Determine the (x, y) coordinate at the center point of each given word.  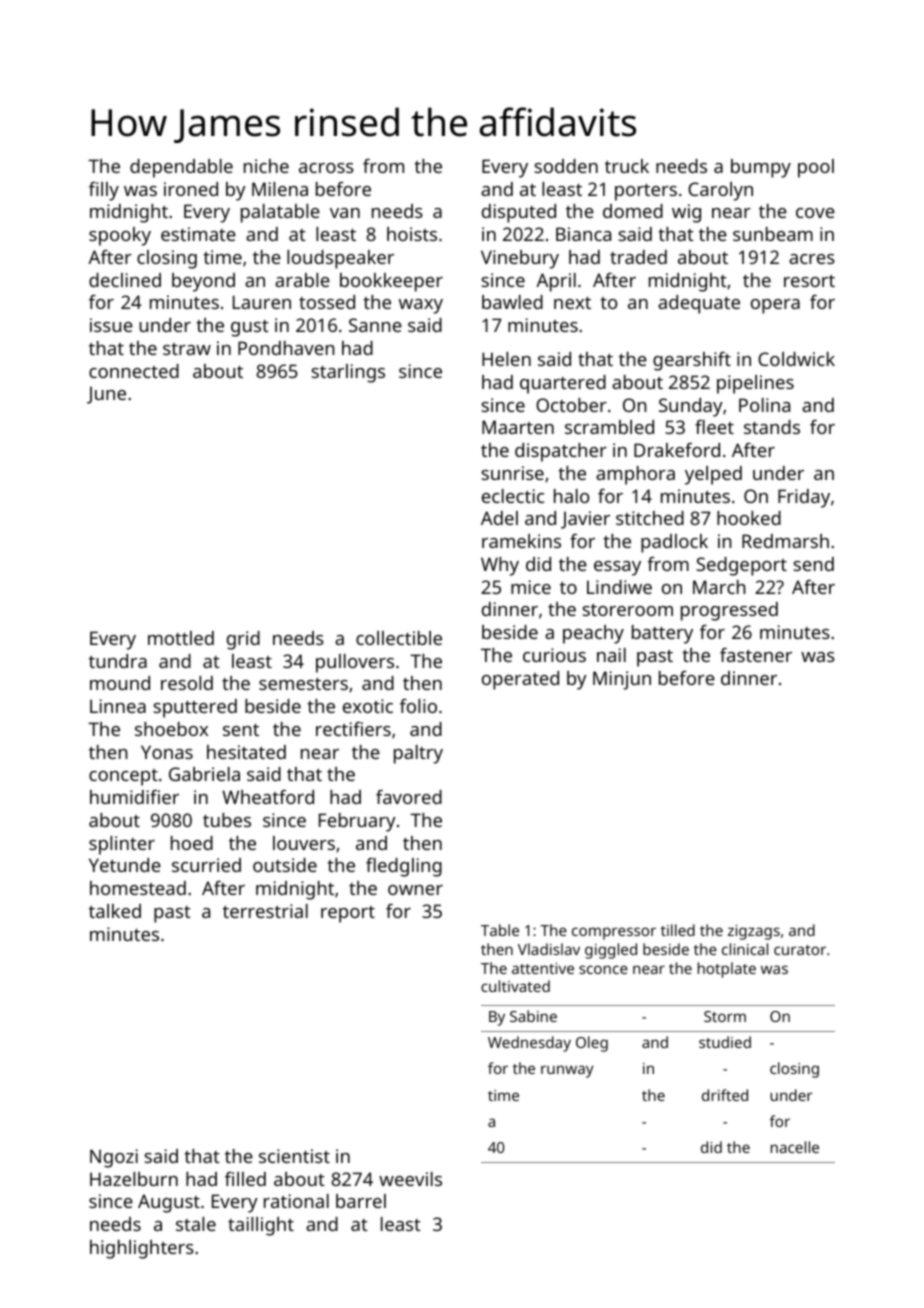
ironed (191, 189)
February (357, 822)
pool (816, 168)
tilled (678, 930)
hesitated (246, 752)
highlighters (142, 1249)
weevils (410, 1179)
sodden (566, 166)
